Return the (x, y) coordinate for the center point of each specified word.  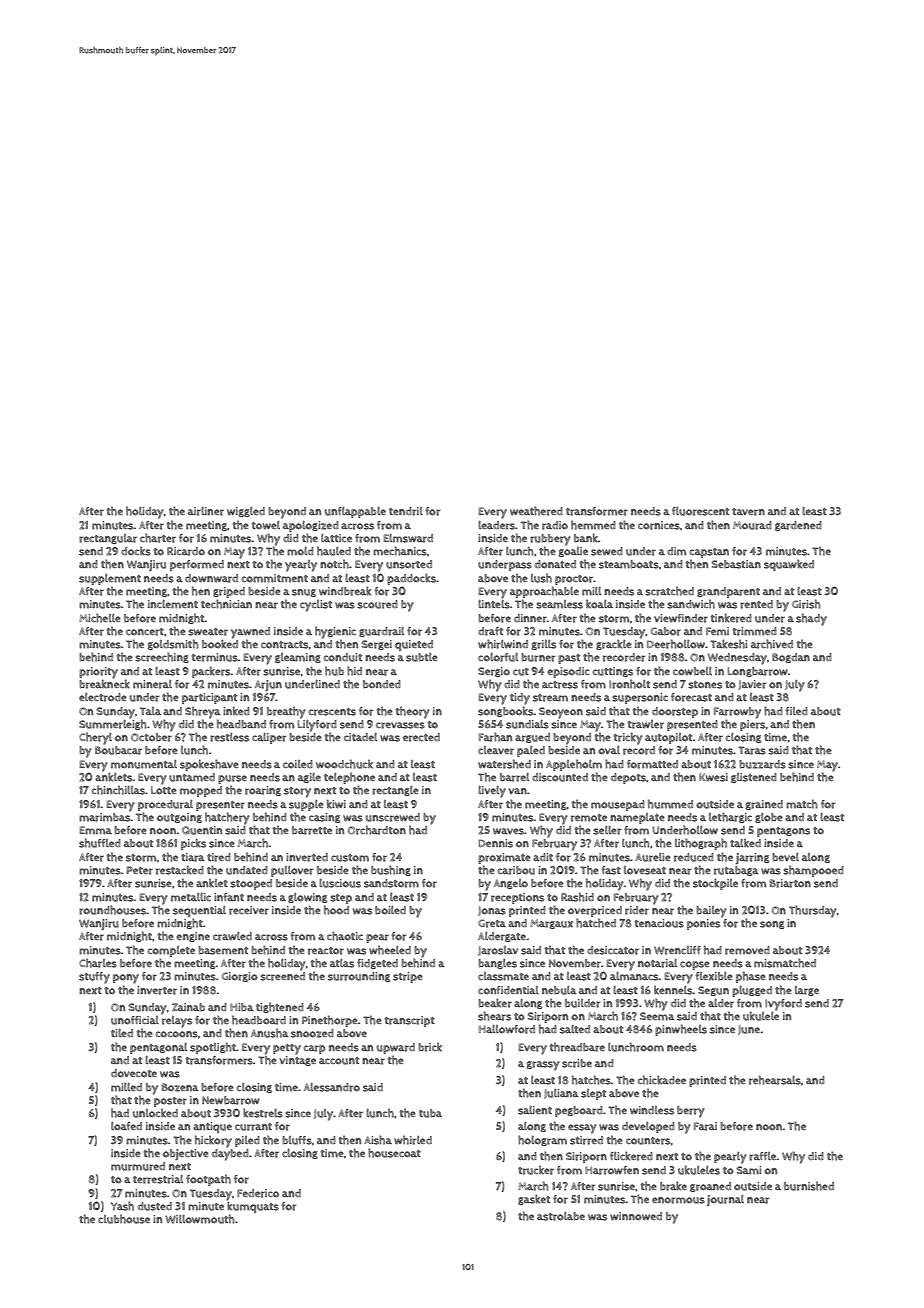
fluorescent (700, 511)
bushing (391, 870)
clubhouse (124, 1219)
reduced (694, 857)
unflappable (355, 512)
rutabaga (736, 871)
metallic (191, 897)
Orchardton (377, 830)
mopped (201, 791)
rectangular (108, 539)
